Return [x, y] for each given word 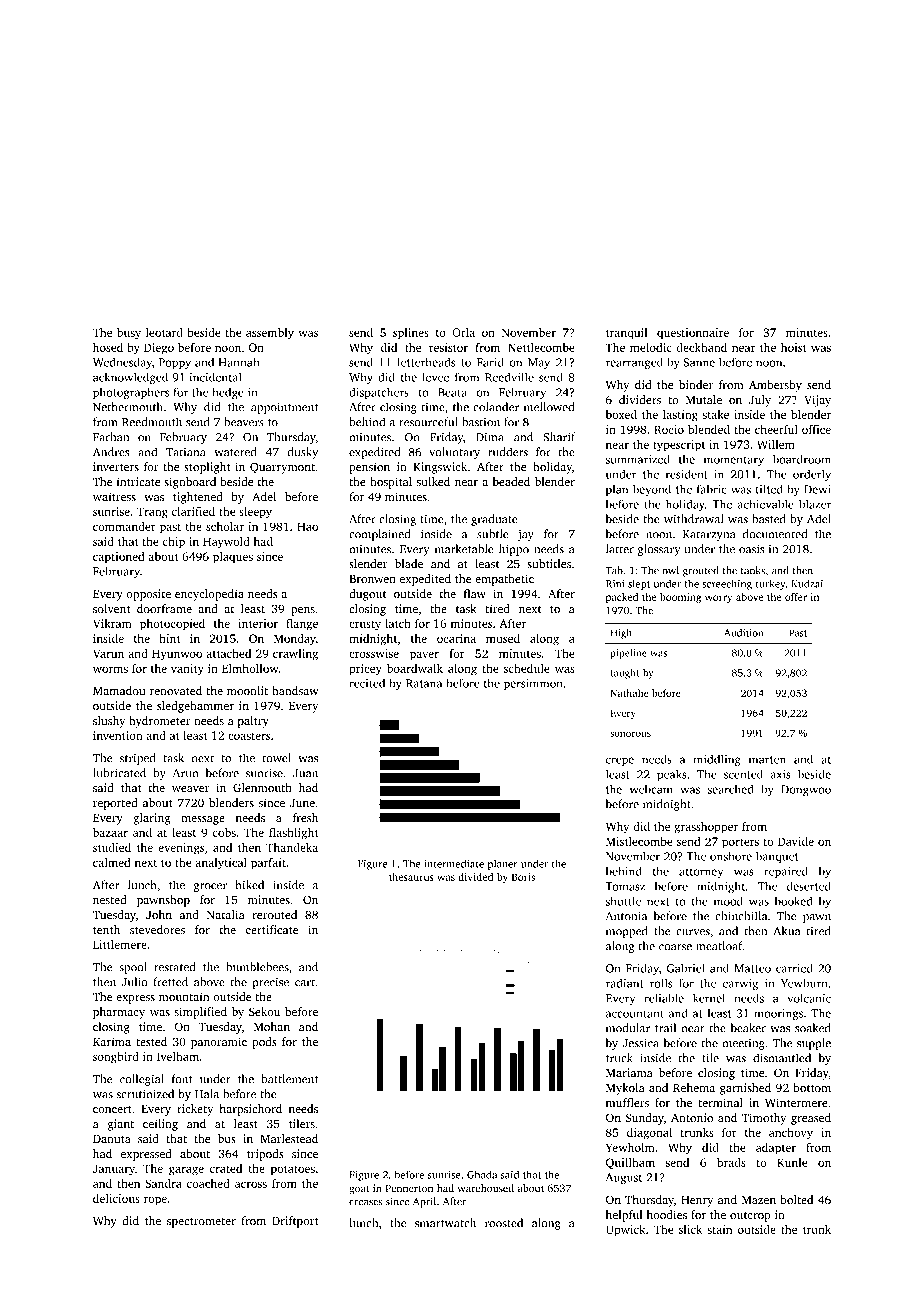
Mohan [272, 1026]
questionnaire [693, 334]
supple [814, 1044]
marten [767, 760]
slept [639, 584]
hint [170, 638]
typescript [679, 446]
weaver [190, 789]
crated [226, 1168]
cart [305, 983]
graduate [494, 520]
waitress [114, 496]
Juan [305, 773]
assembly [270, 334]
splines [411, 334]
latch [398, 623]
